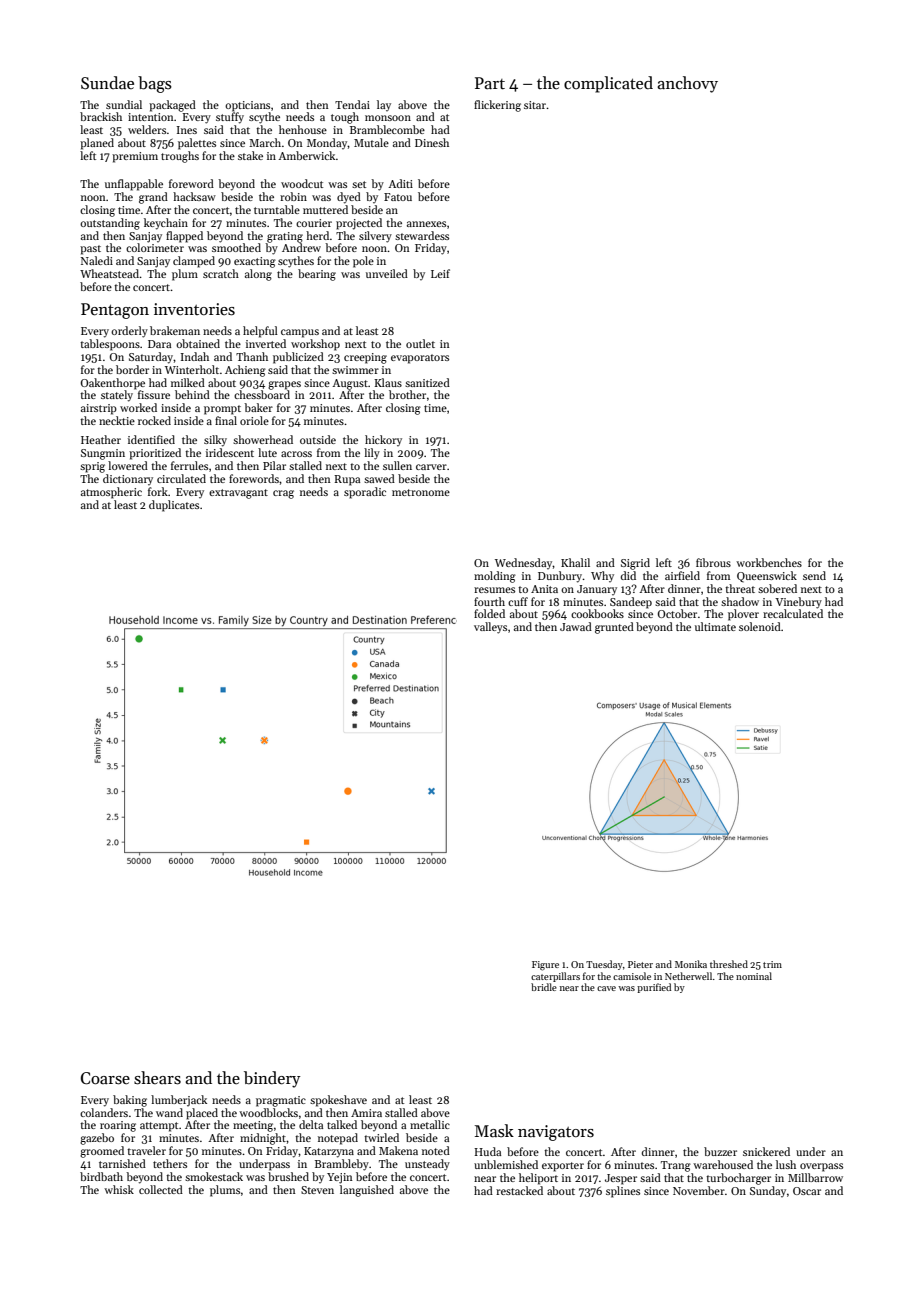  I want to click on anchovy, so click(687, 84).
